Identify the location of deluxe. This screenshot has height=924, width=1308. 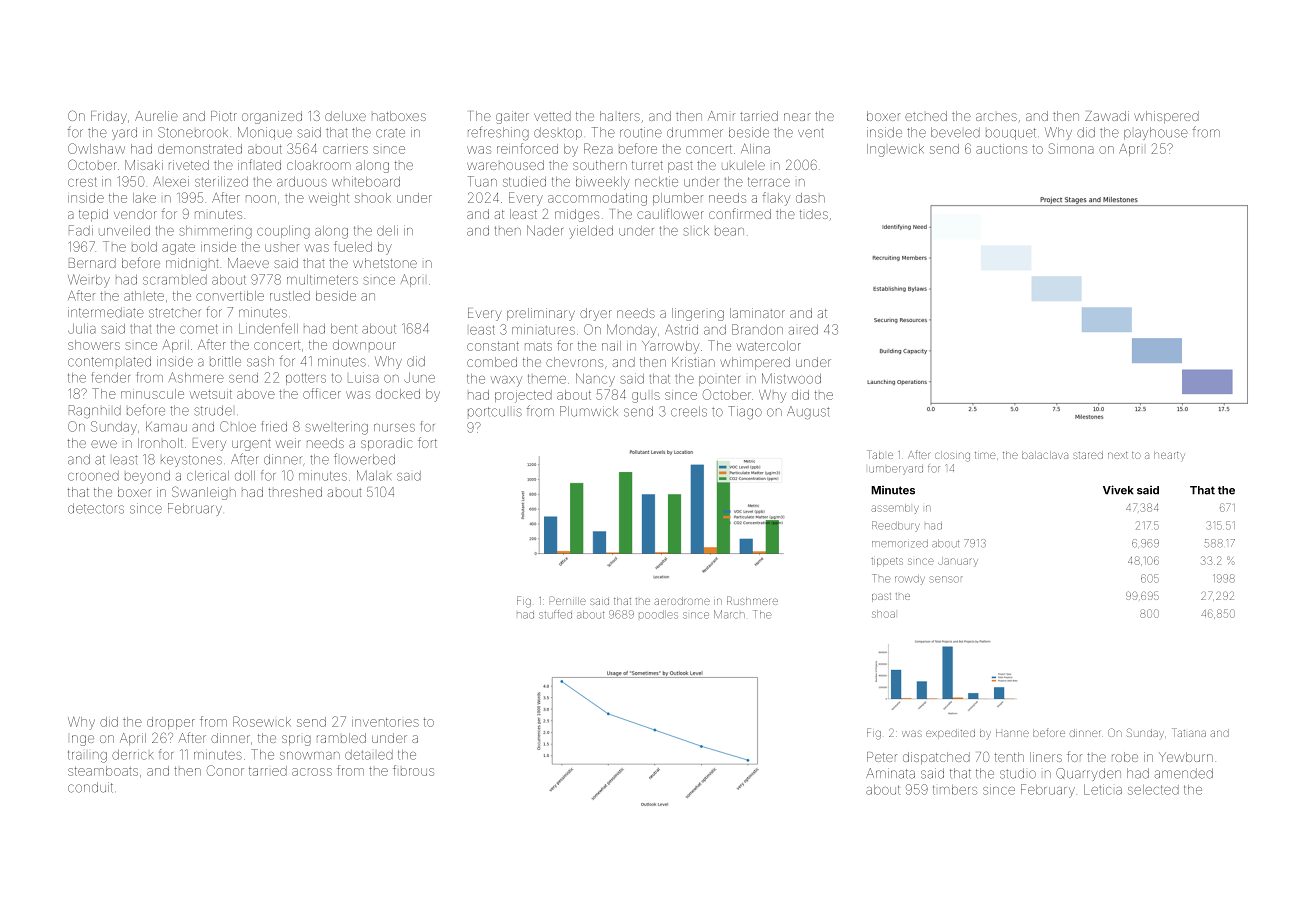
(345, 116).
